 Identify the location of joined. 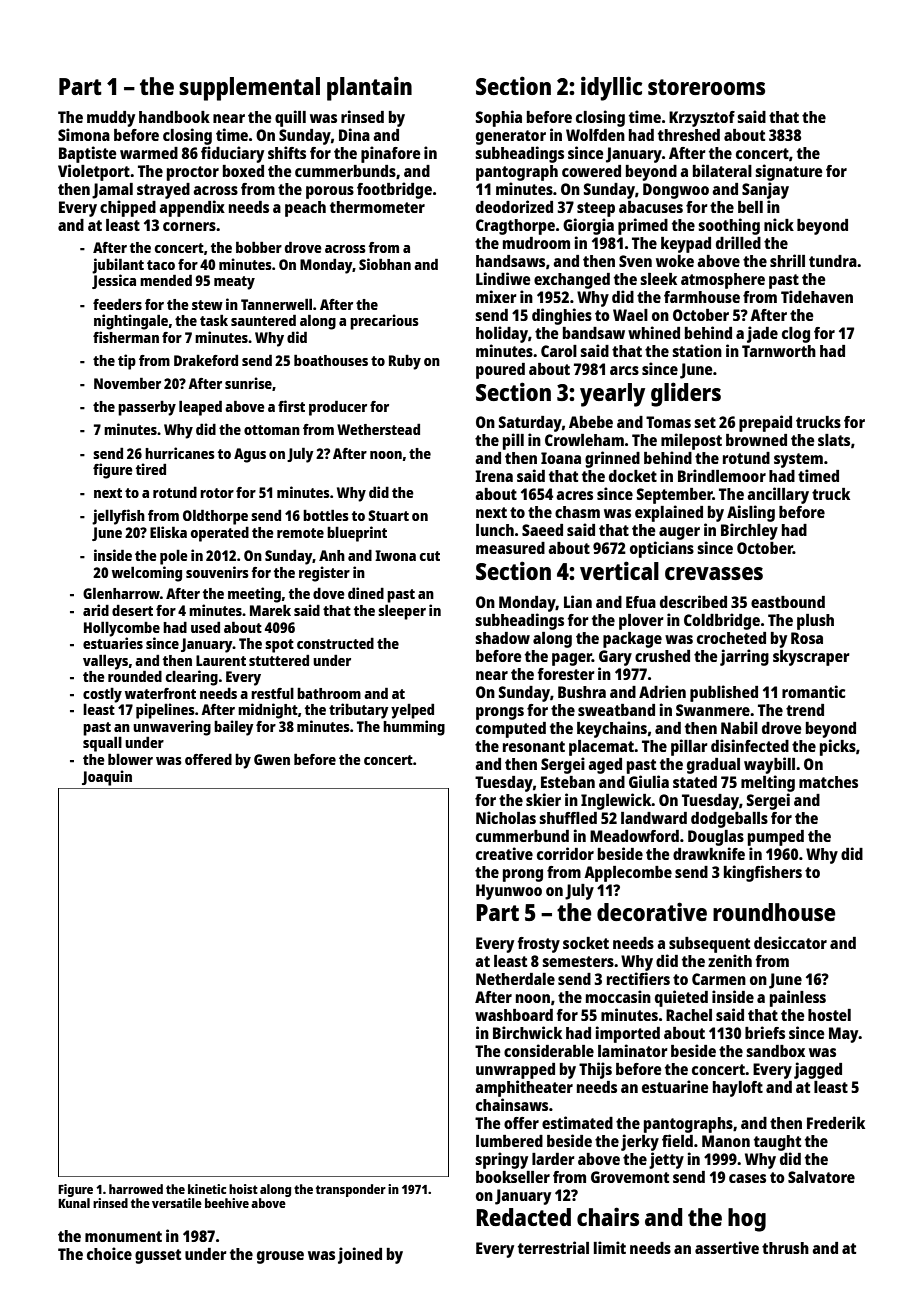
(360, 1255).
